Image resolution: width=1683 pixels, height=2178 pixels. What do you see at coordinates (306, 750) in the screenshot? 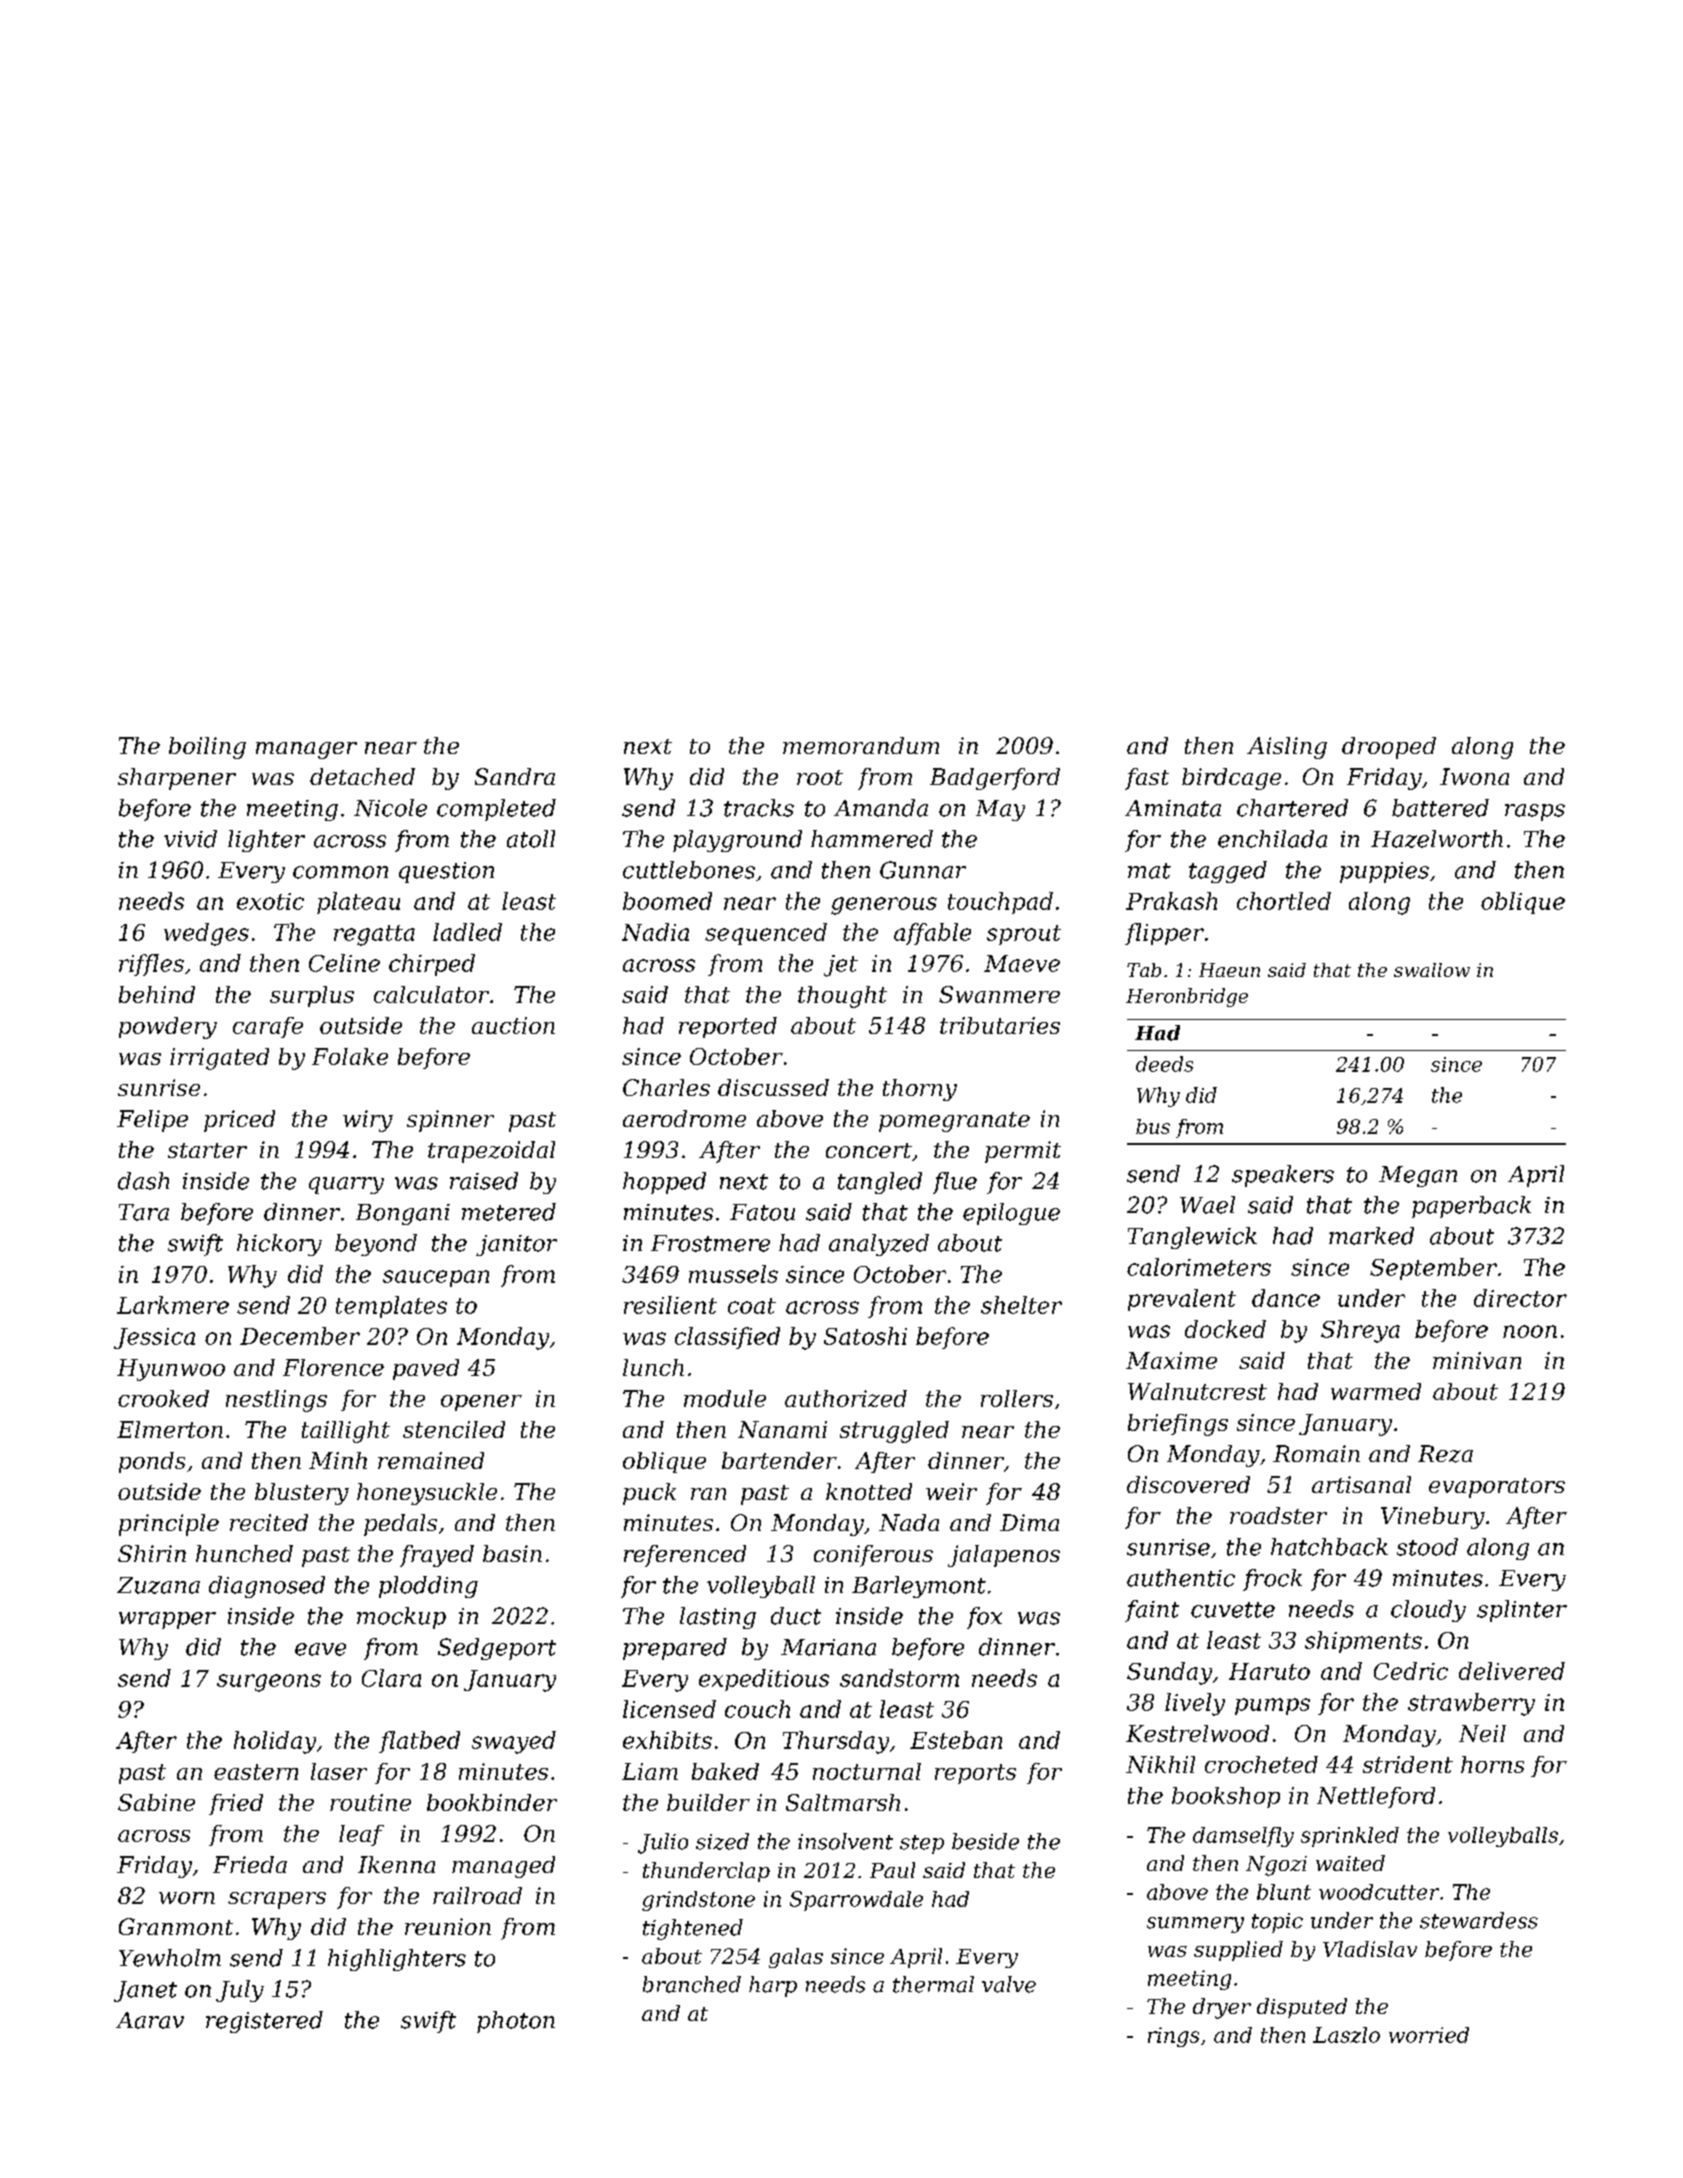
I see `manager` at bounding box center [306, 750].
